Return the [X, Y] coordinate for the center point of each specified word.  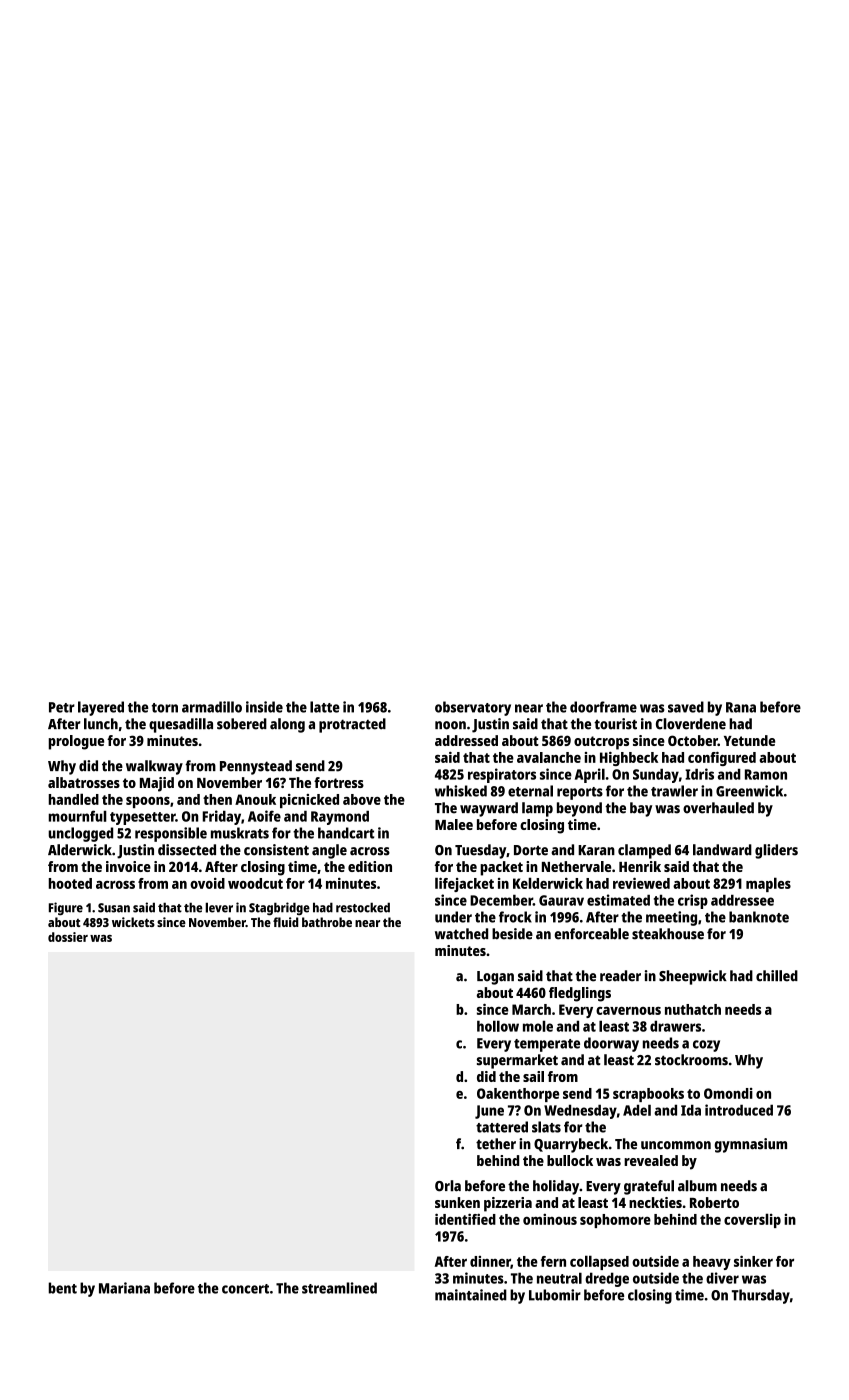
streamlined [339, 1288]
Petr [62, 707]
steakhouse [668, 934]
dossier [68, 937]
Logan [495, 978]
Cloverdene [691, 724]
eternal [530, 791]
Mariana [124, 1288]
